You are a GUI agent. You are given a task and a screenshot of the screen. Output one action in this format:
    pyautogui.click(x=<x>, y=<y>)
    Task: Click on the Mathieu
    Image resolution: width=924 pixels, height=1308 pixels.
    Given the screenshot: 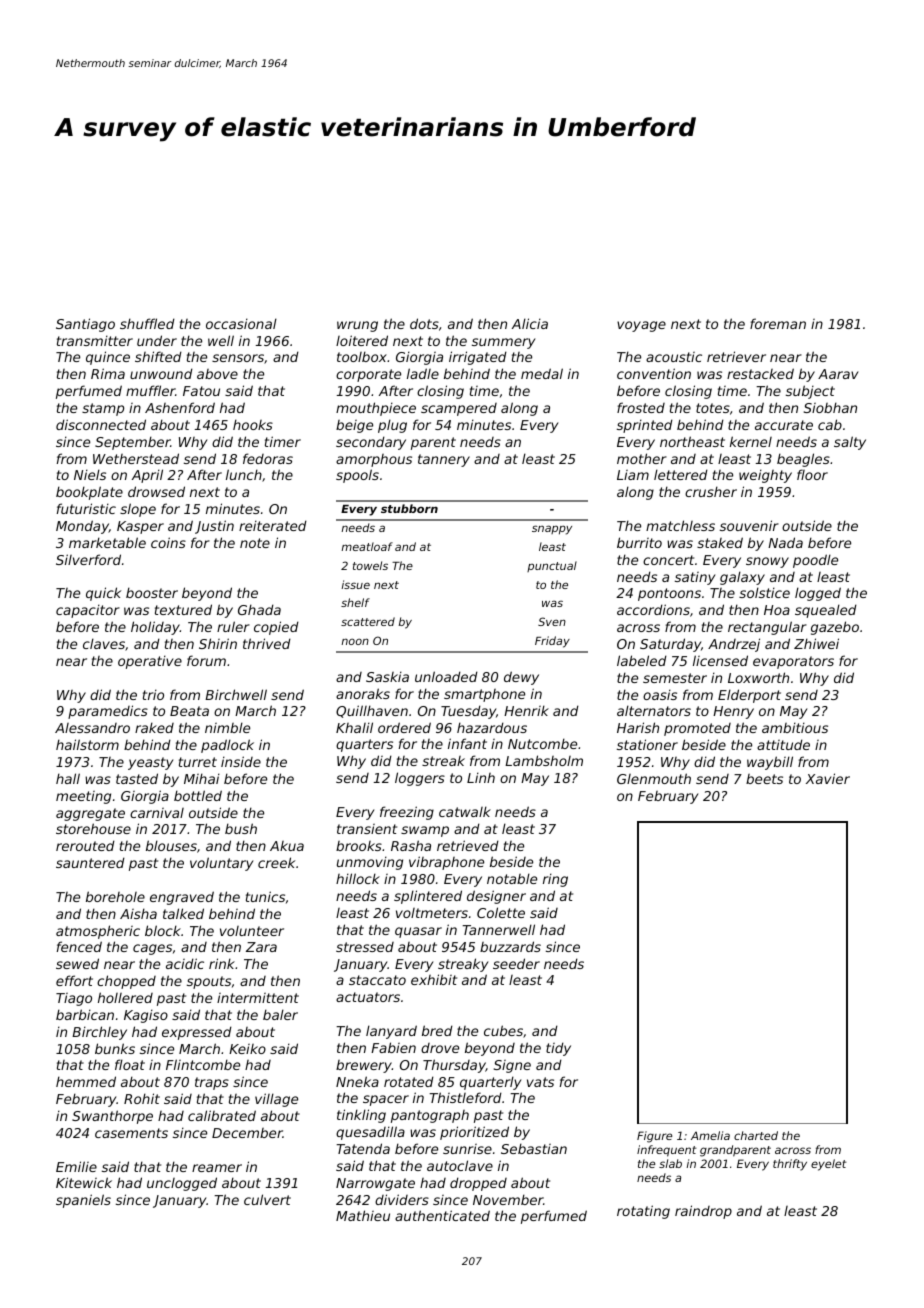 What is the action you would take?
    pyautogui.click(x=363, y=1215)
